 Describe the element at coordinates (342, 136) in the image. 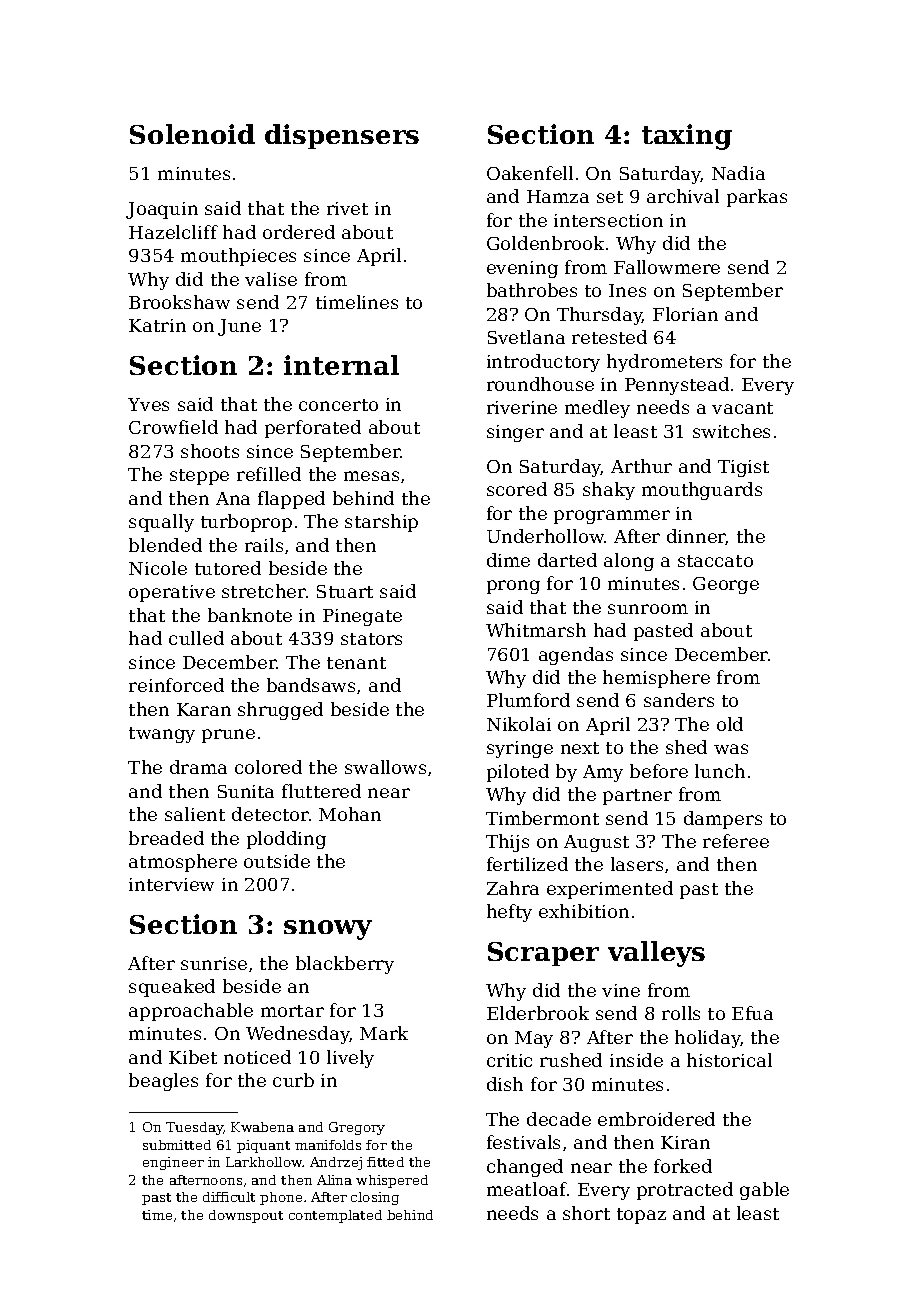

I see `dispensers` at that location.
